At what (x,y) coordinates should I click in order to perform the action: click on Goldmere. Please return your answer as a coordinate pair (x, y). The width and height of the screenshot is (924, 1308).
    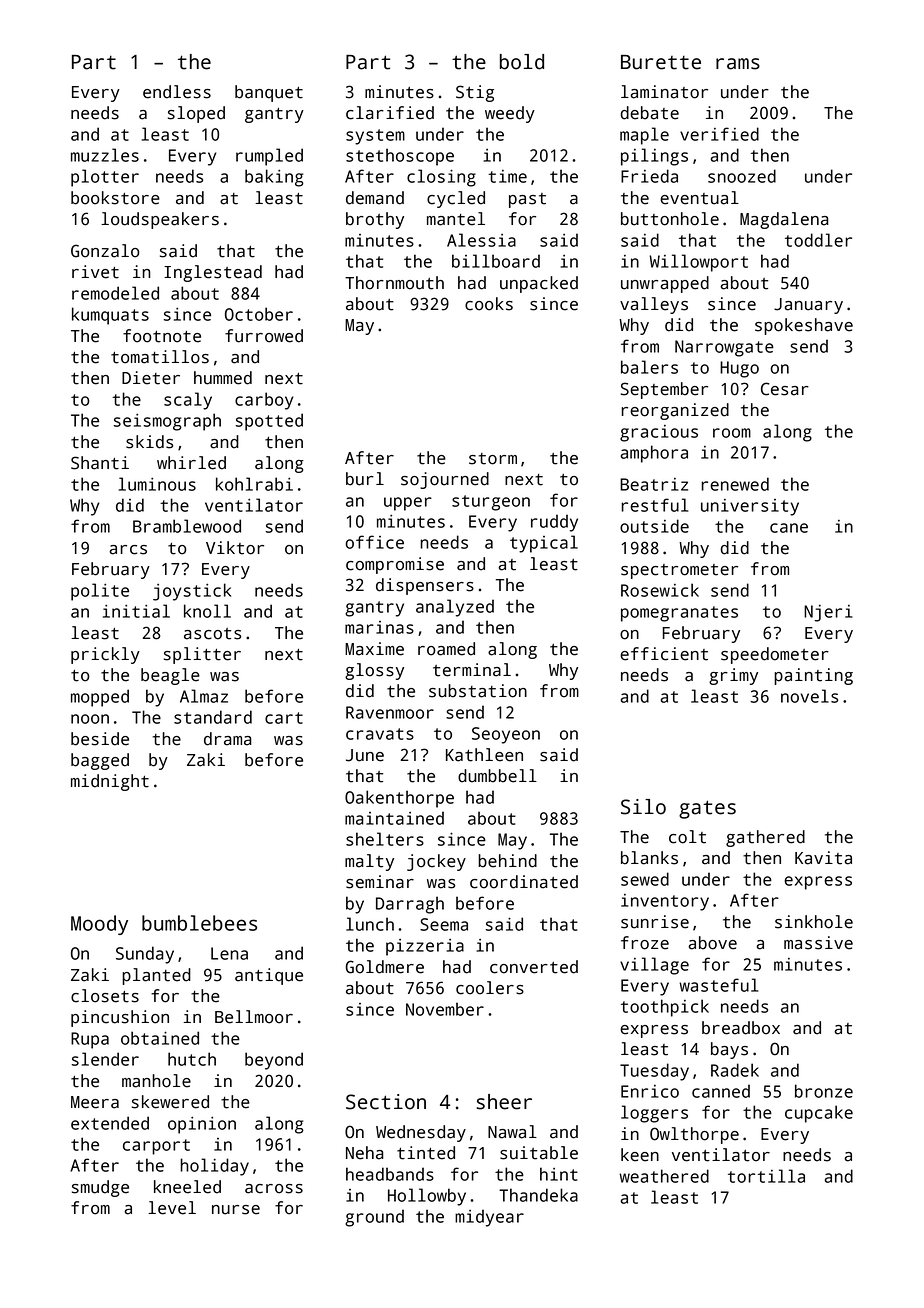
    Looking at the image, I should click on (385, 967).
